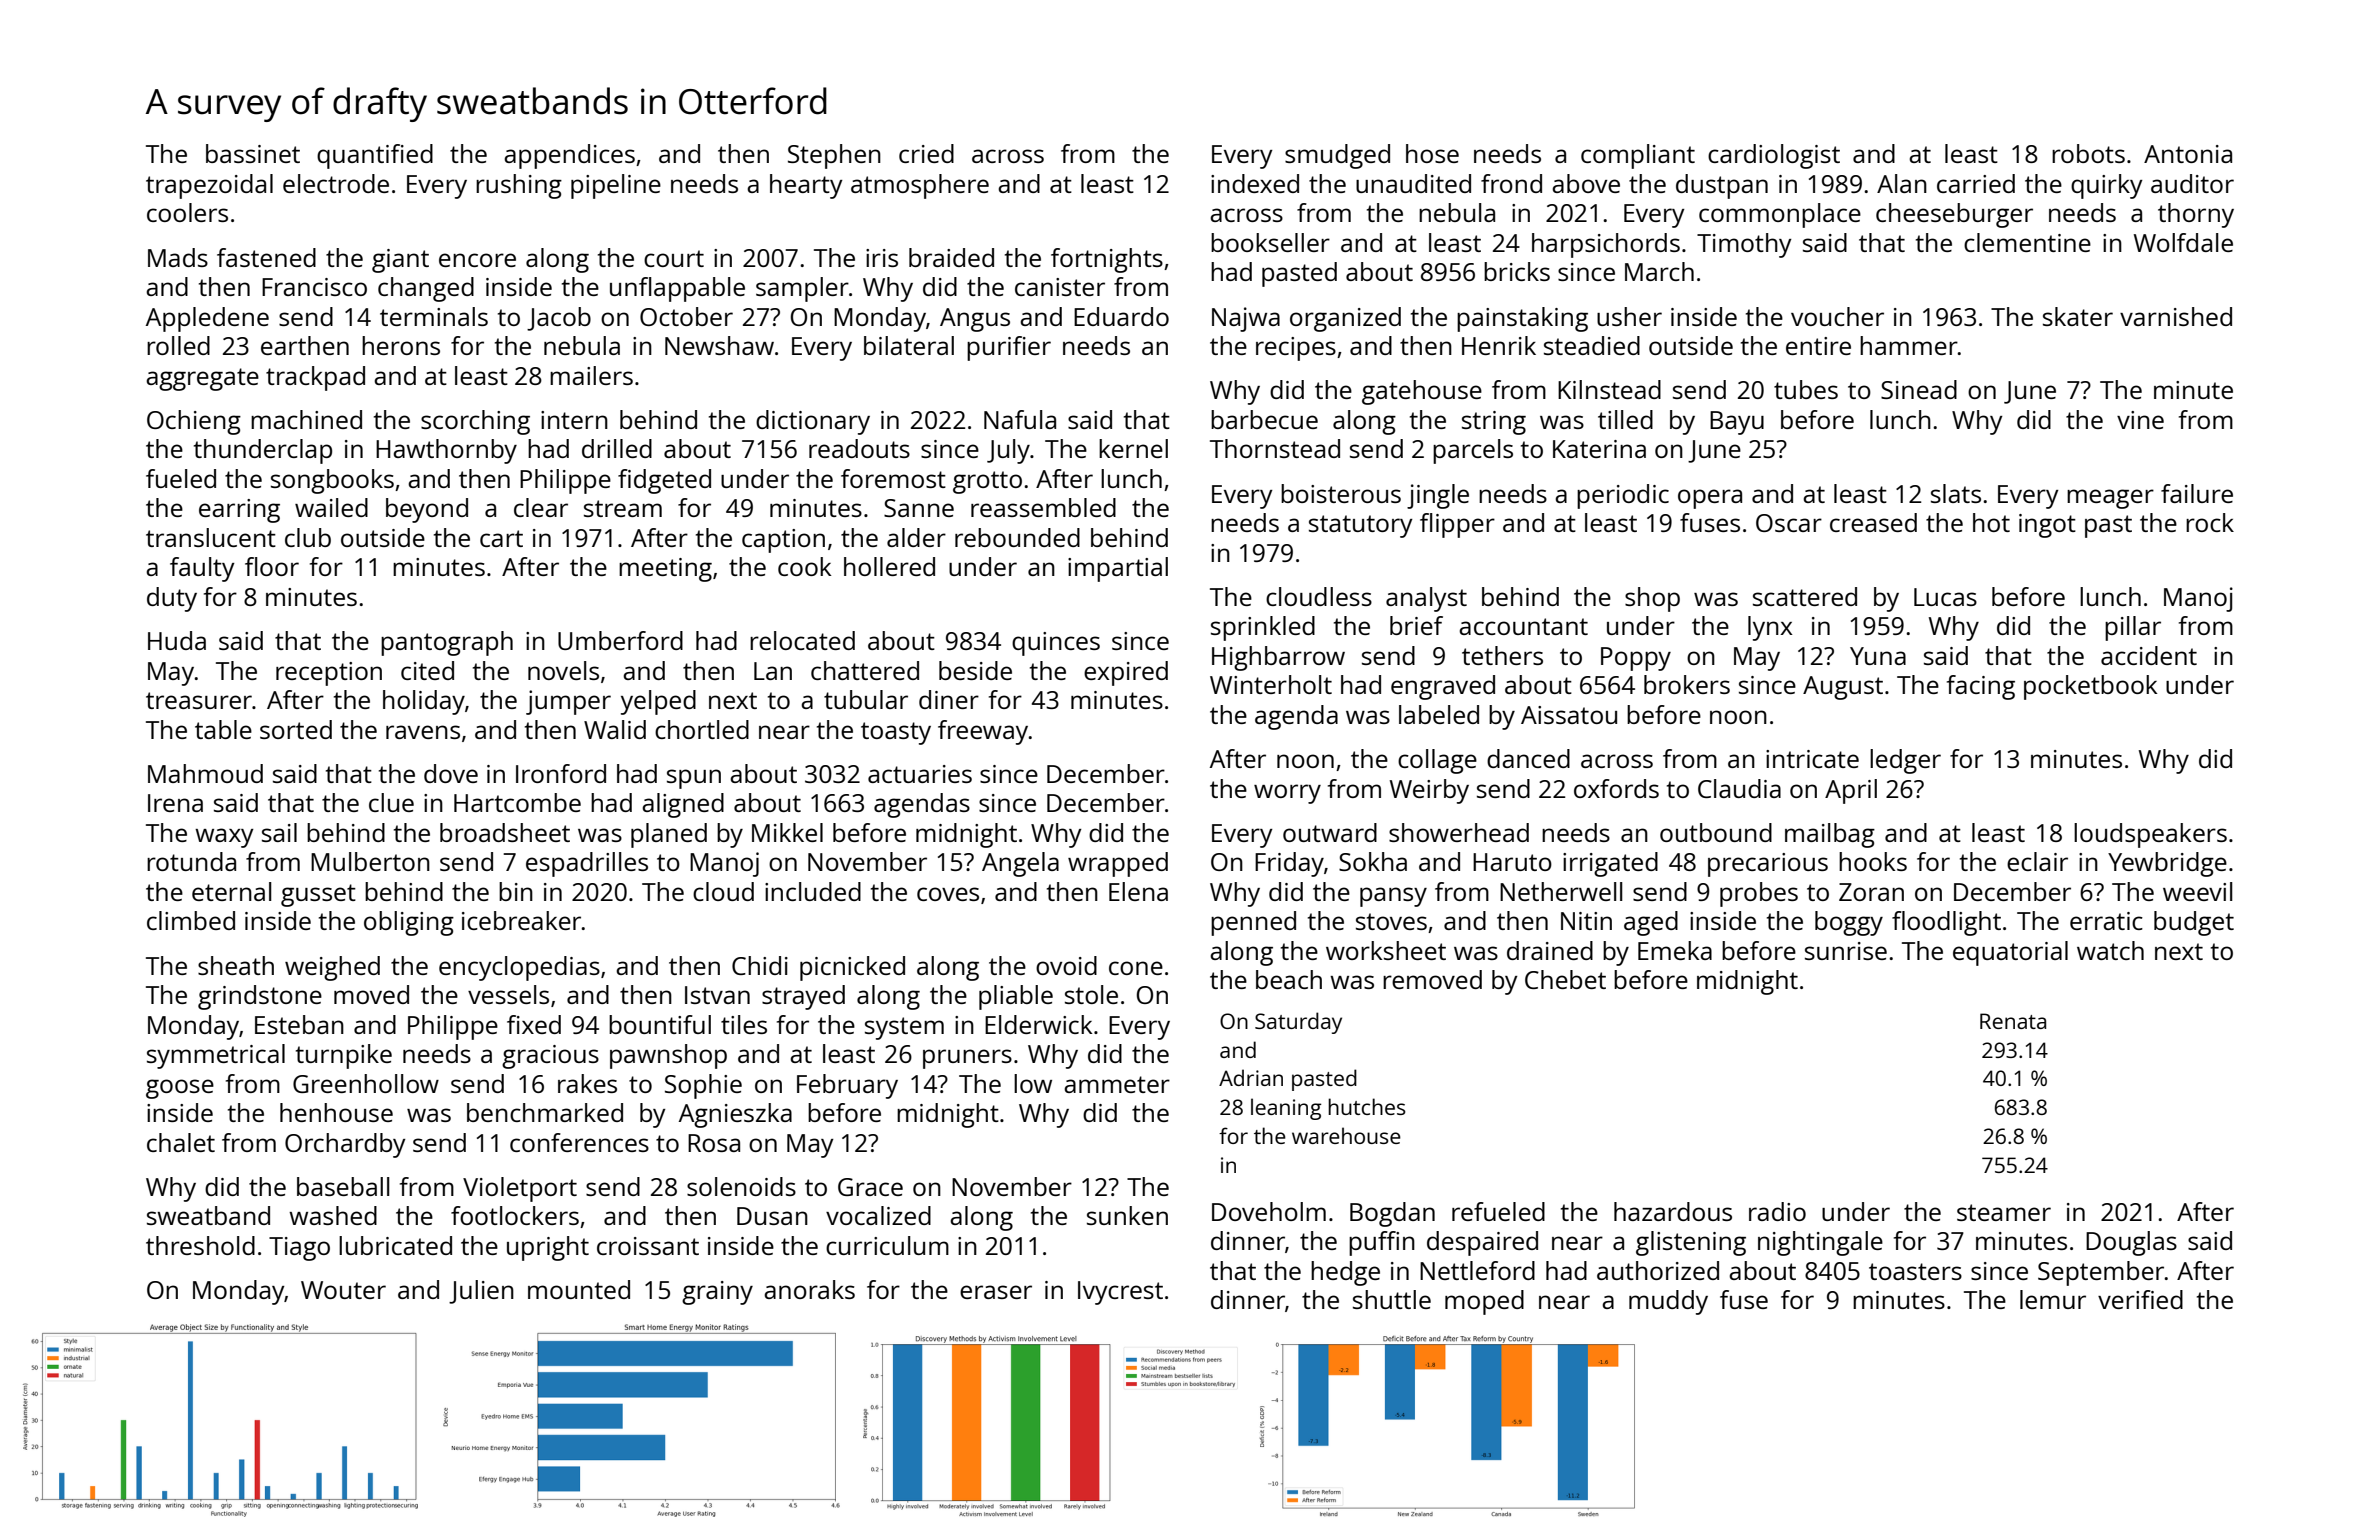  I want to click on curriculum, so click(887, 1245).
